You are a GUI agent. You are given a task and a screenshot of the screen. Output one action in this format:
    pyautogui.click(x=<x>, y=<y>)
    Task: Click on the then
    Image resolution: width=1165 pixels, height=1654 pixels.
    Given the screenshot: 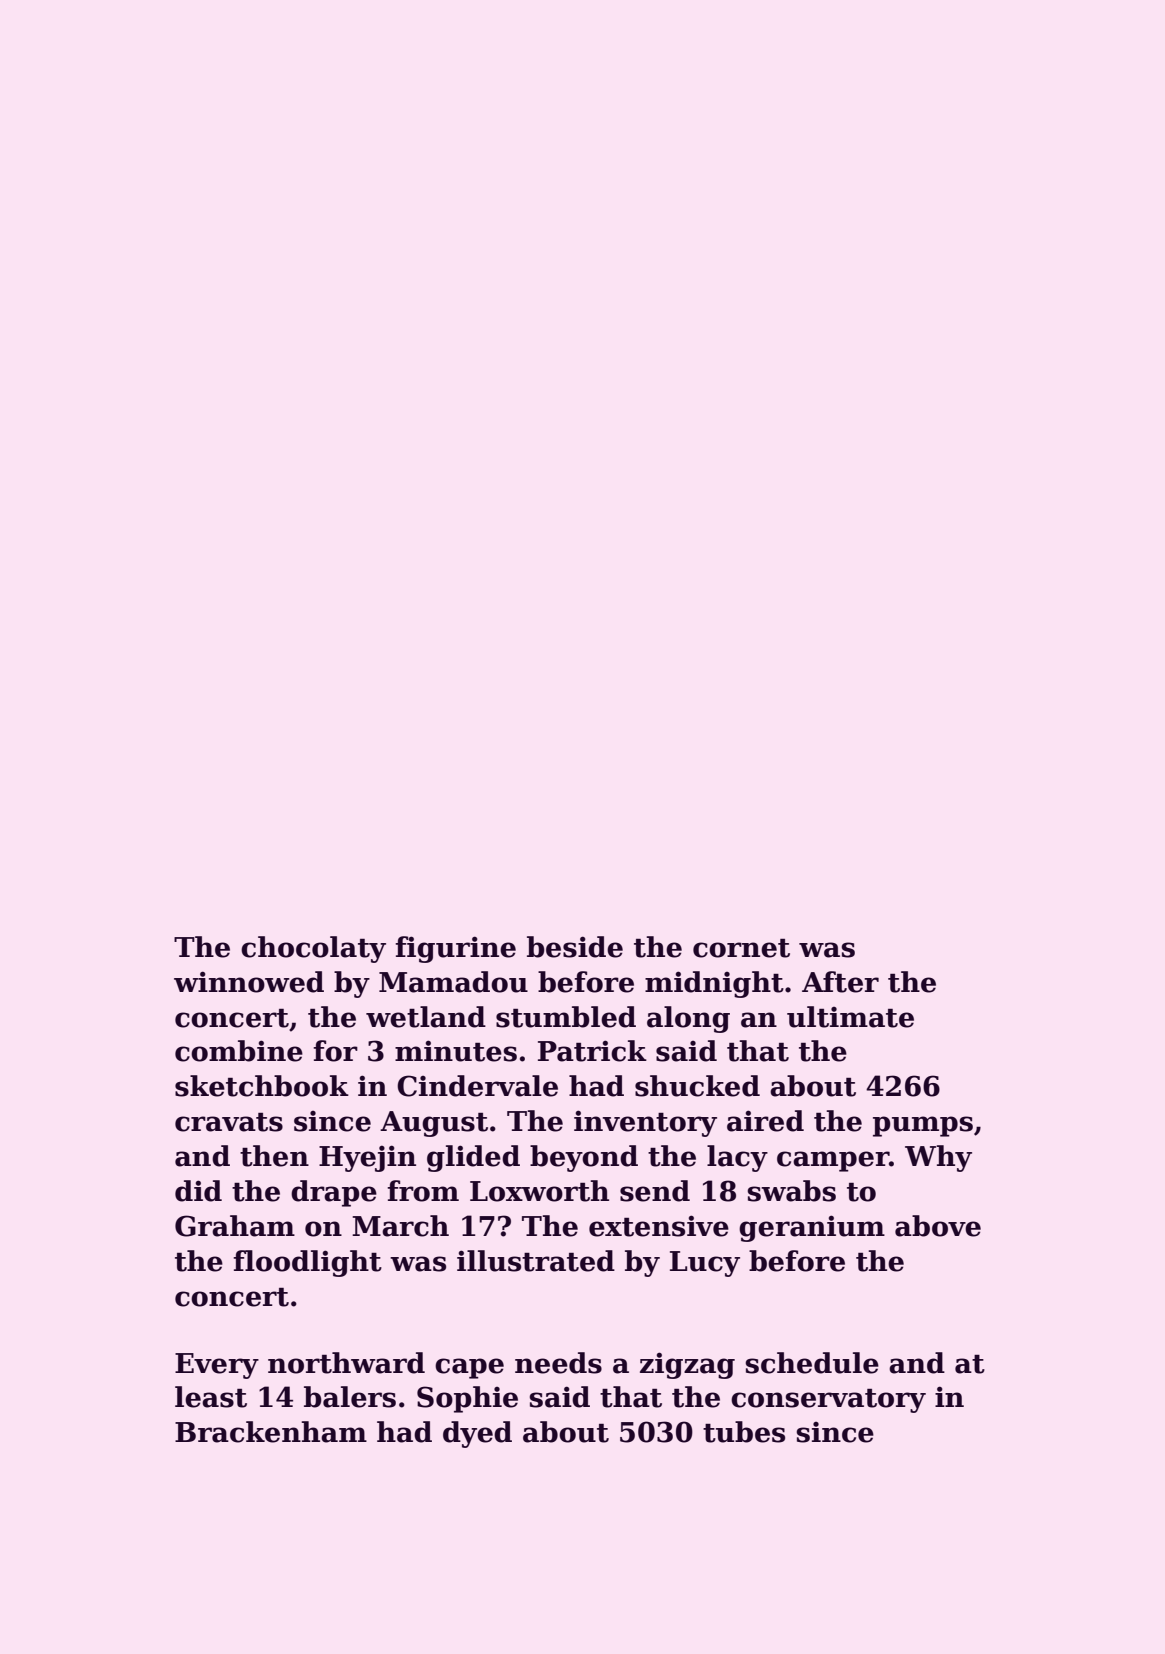 What is the action you would take?
    pyautogui.click(x=274, y=1156)
